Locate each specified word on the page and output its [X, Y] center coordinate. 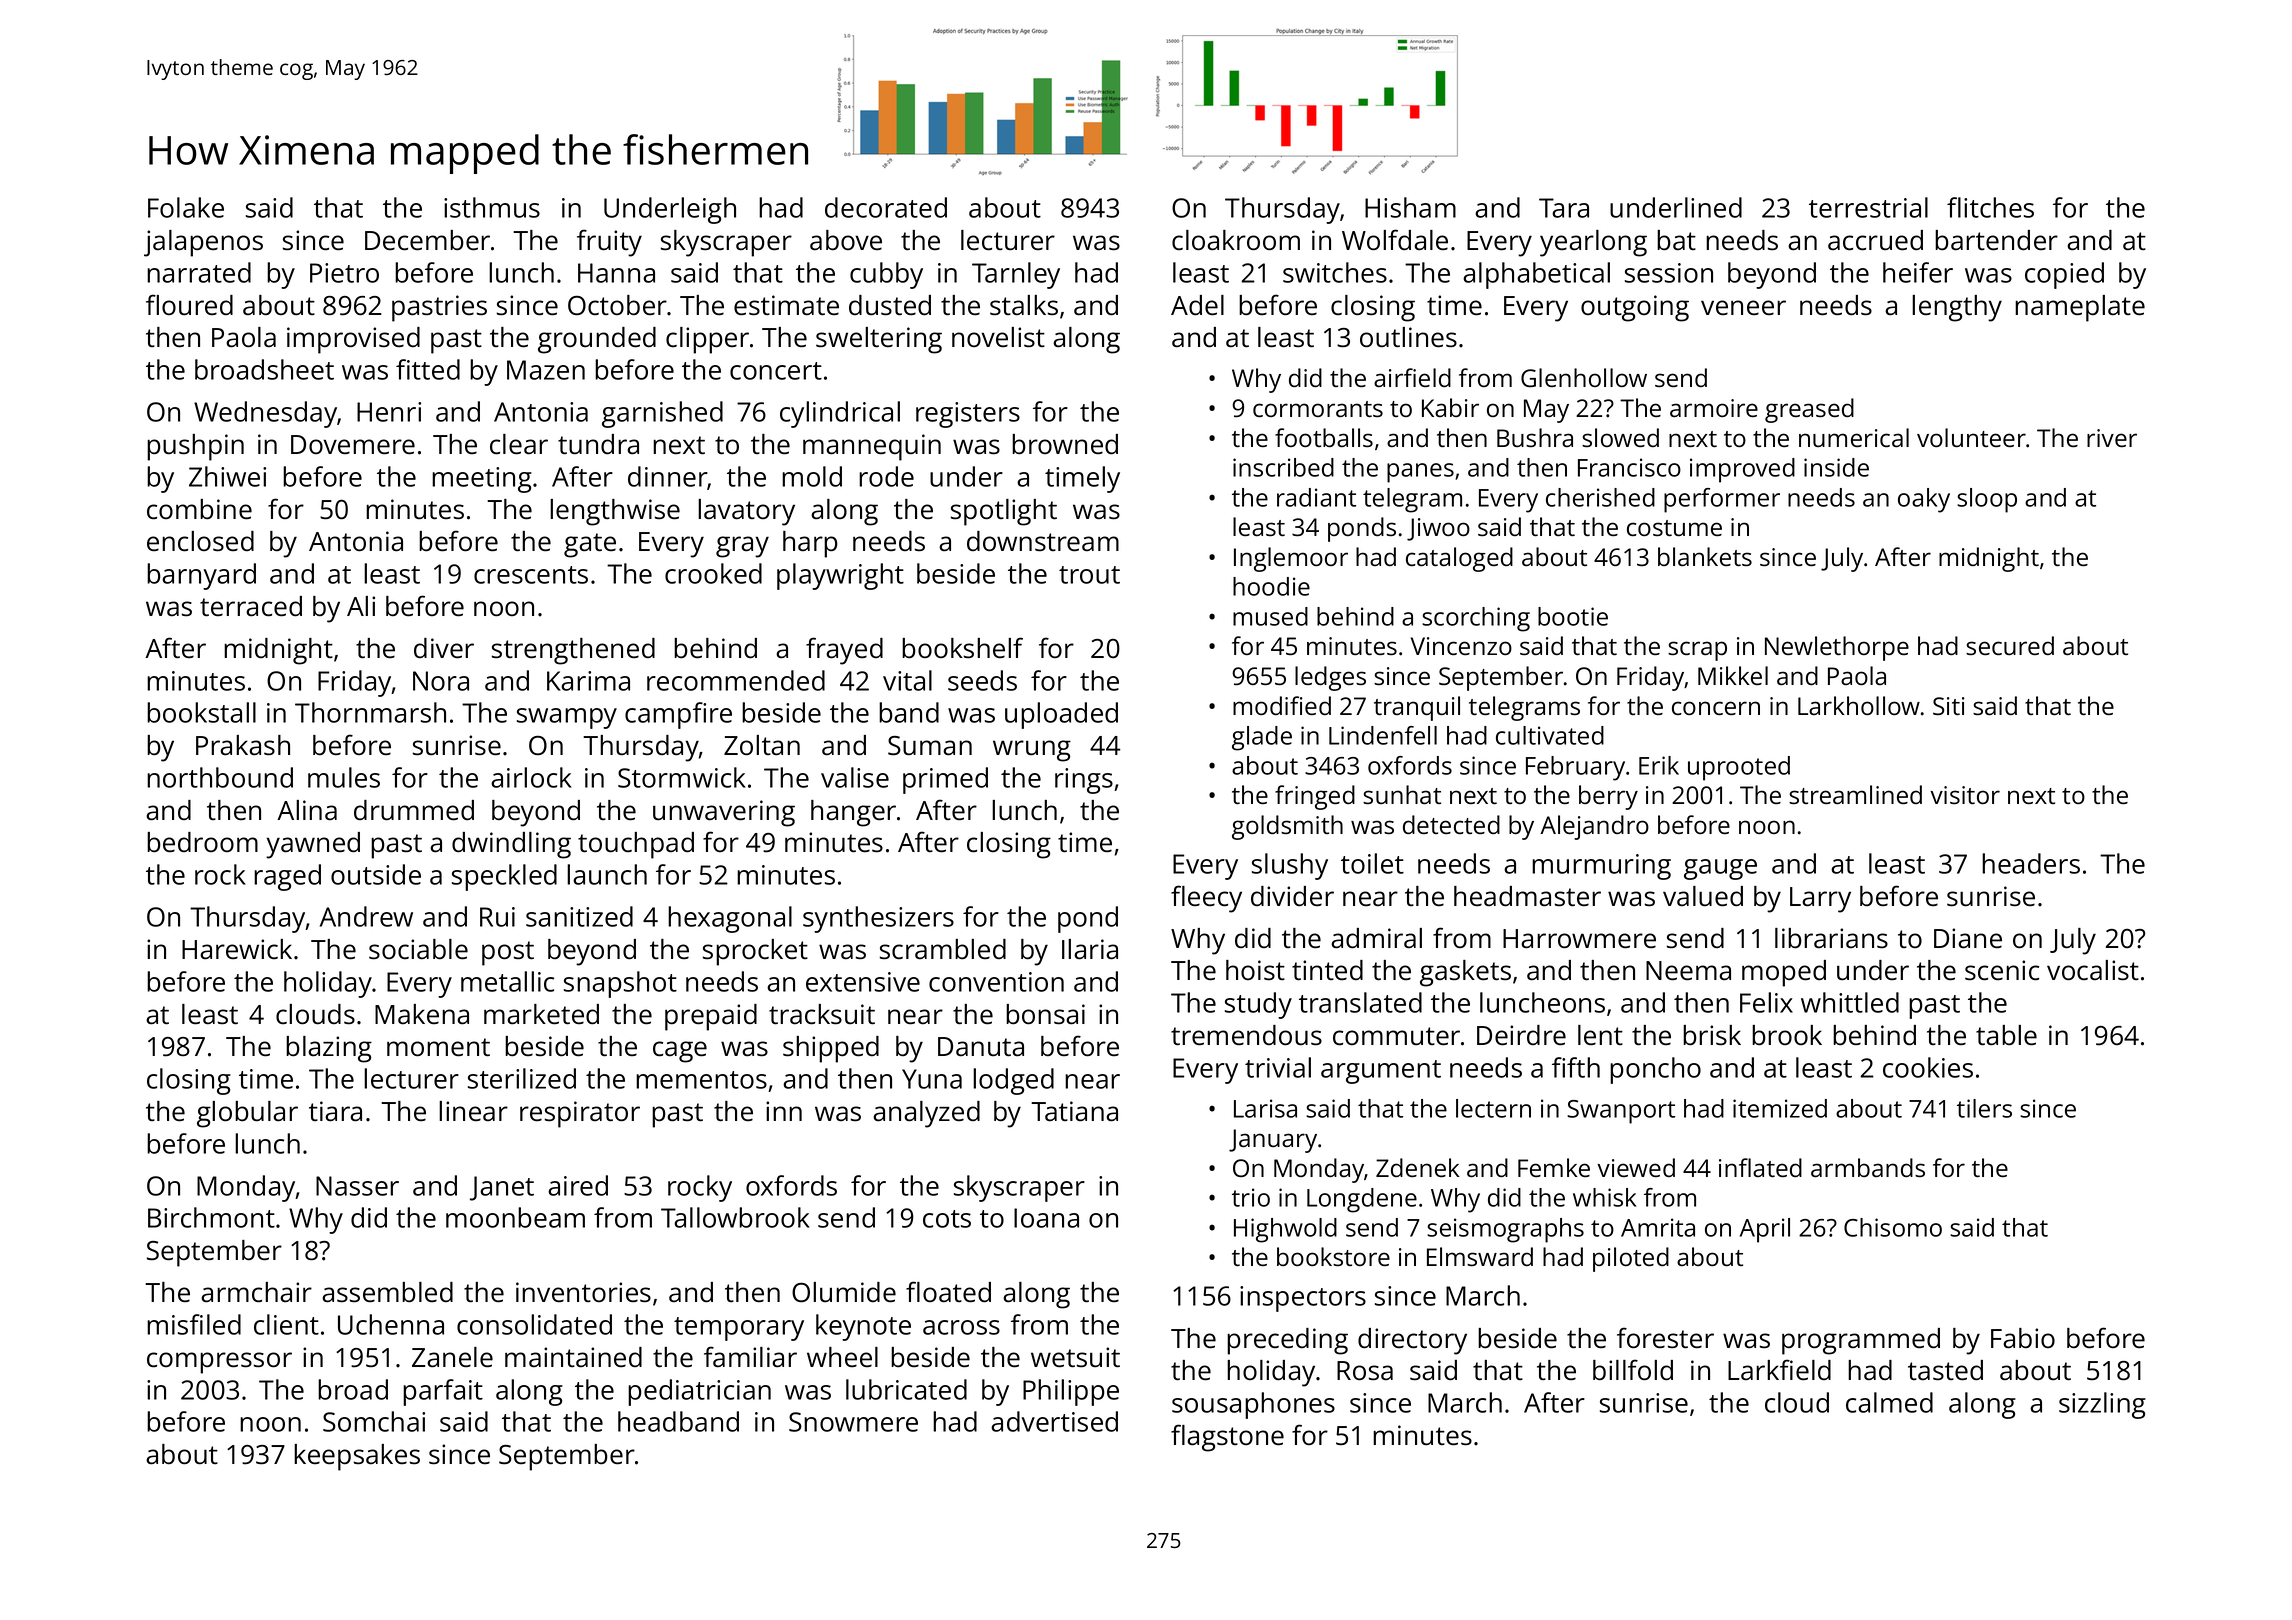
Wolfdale [1395, 240]
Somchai [374, 1421]
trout [1089, 575]
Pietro [344, 273]
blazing [329, 1049]
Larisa [1265, 1108]
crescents [531, 575]
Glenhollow [1584, 377]
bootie [1573, 616]
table [2006, 1035]
